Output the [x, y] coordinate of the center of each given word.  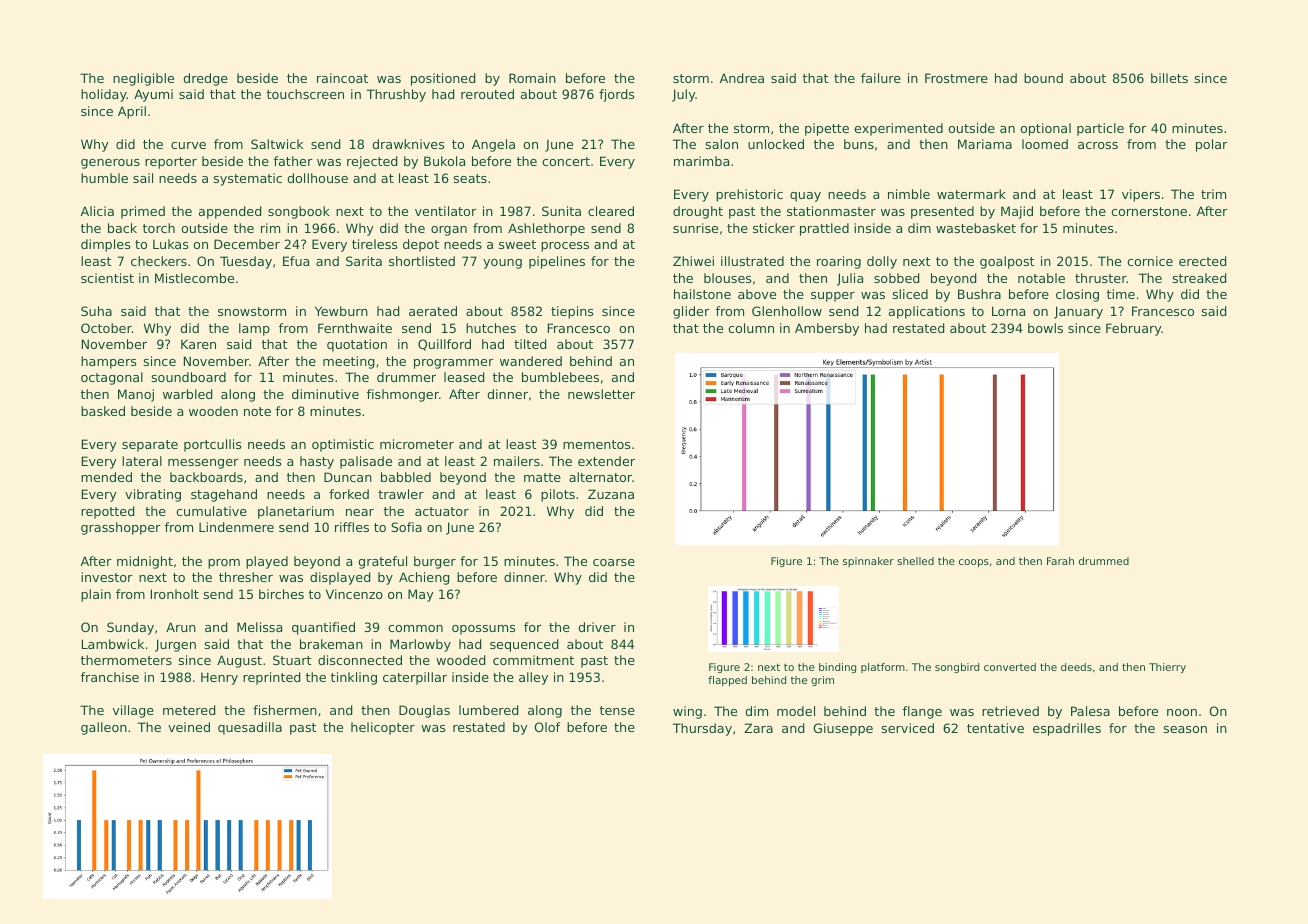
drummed [1104, 561]
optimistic [343, 445]
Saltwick [277, 144]
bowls [1045, 328]
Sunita [561, 211]
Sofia [406, 527]
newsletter [601, 394]
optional [1045, 129]
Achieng [424, 578]
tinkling [354, 678]
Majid [1017, 212]
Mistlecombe [194, 278]
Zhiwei [693, 261]
